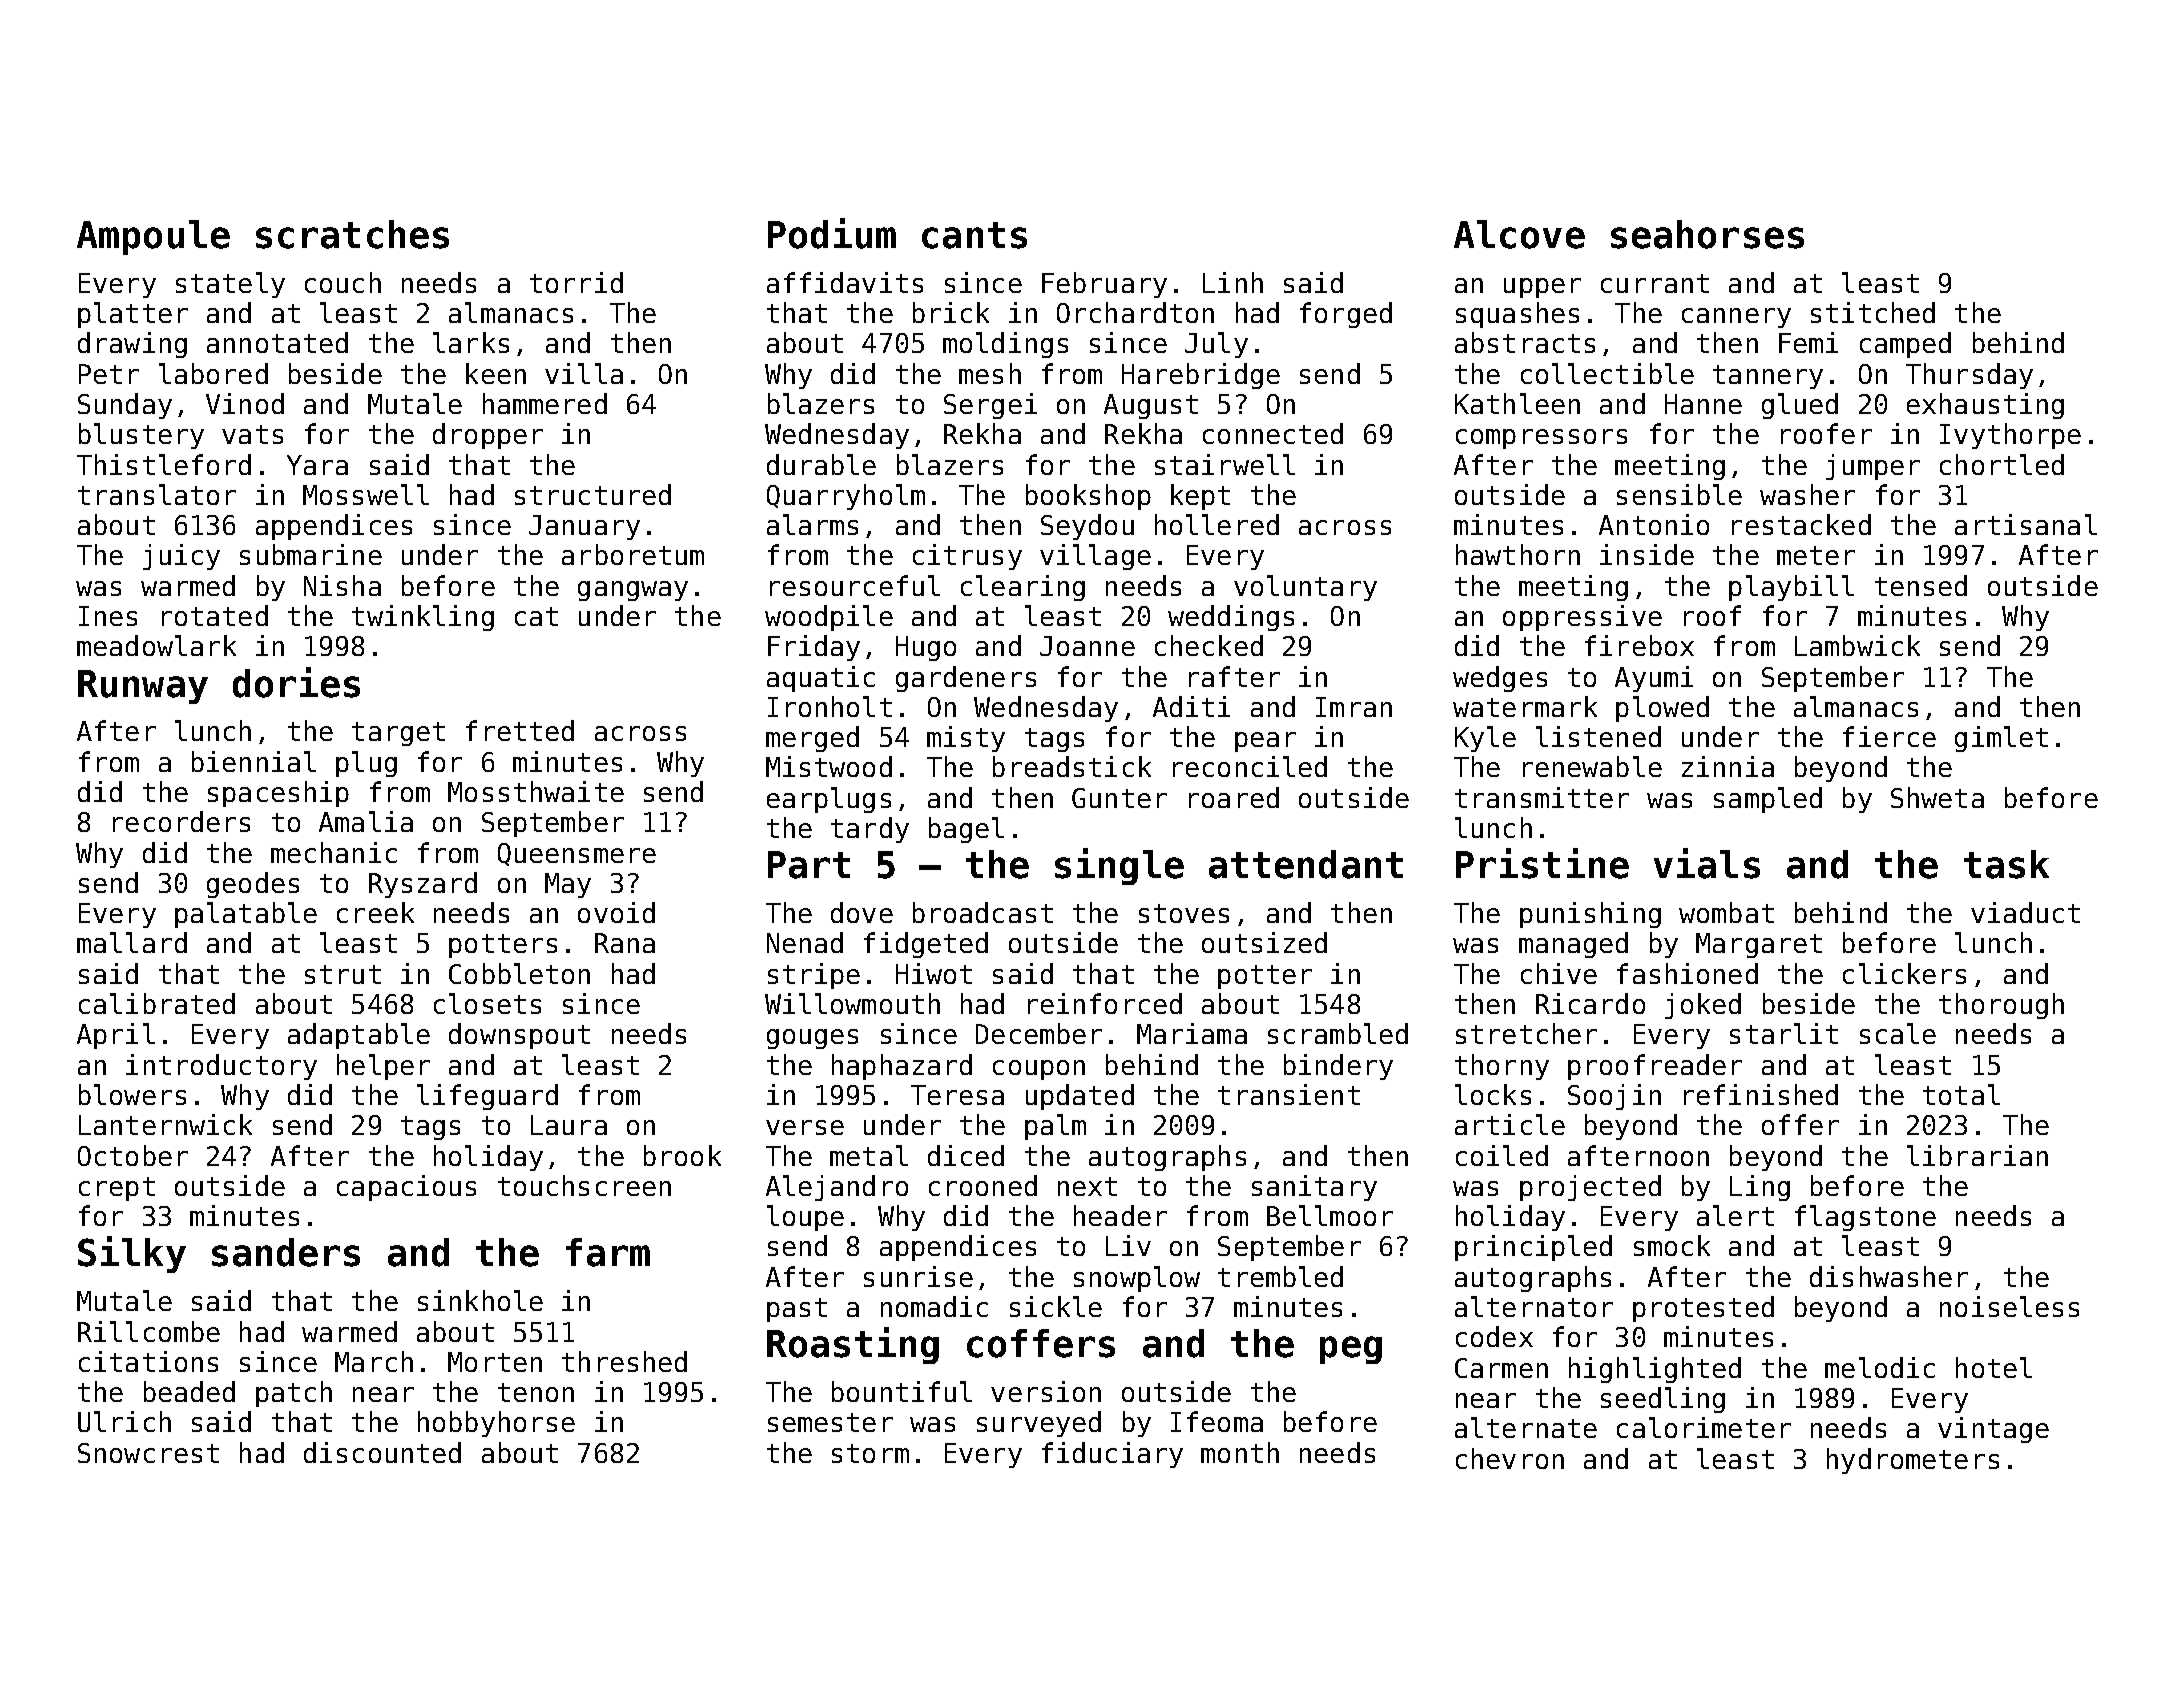 Image resolution: width=2178 pixels, height=1683 pixels. What do you see at coordinates (545, 403) in the screenshot?
I see `hammered` at bounding box center [545, 403].
